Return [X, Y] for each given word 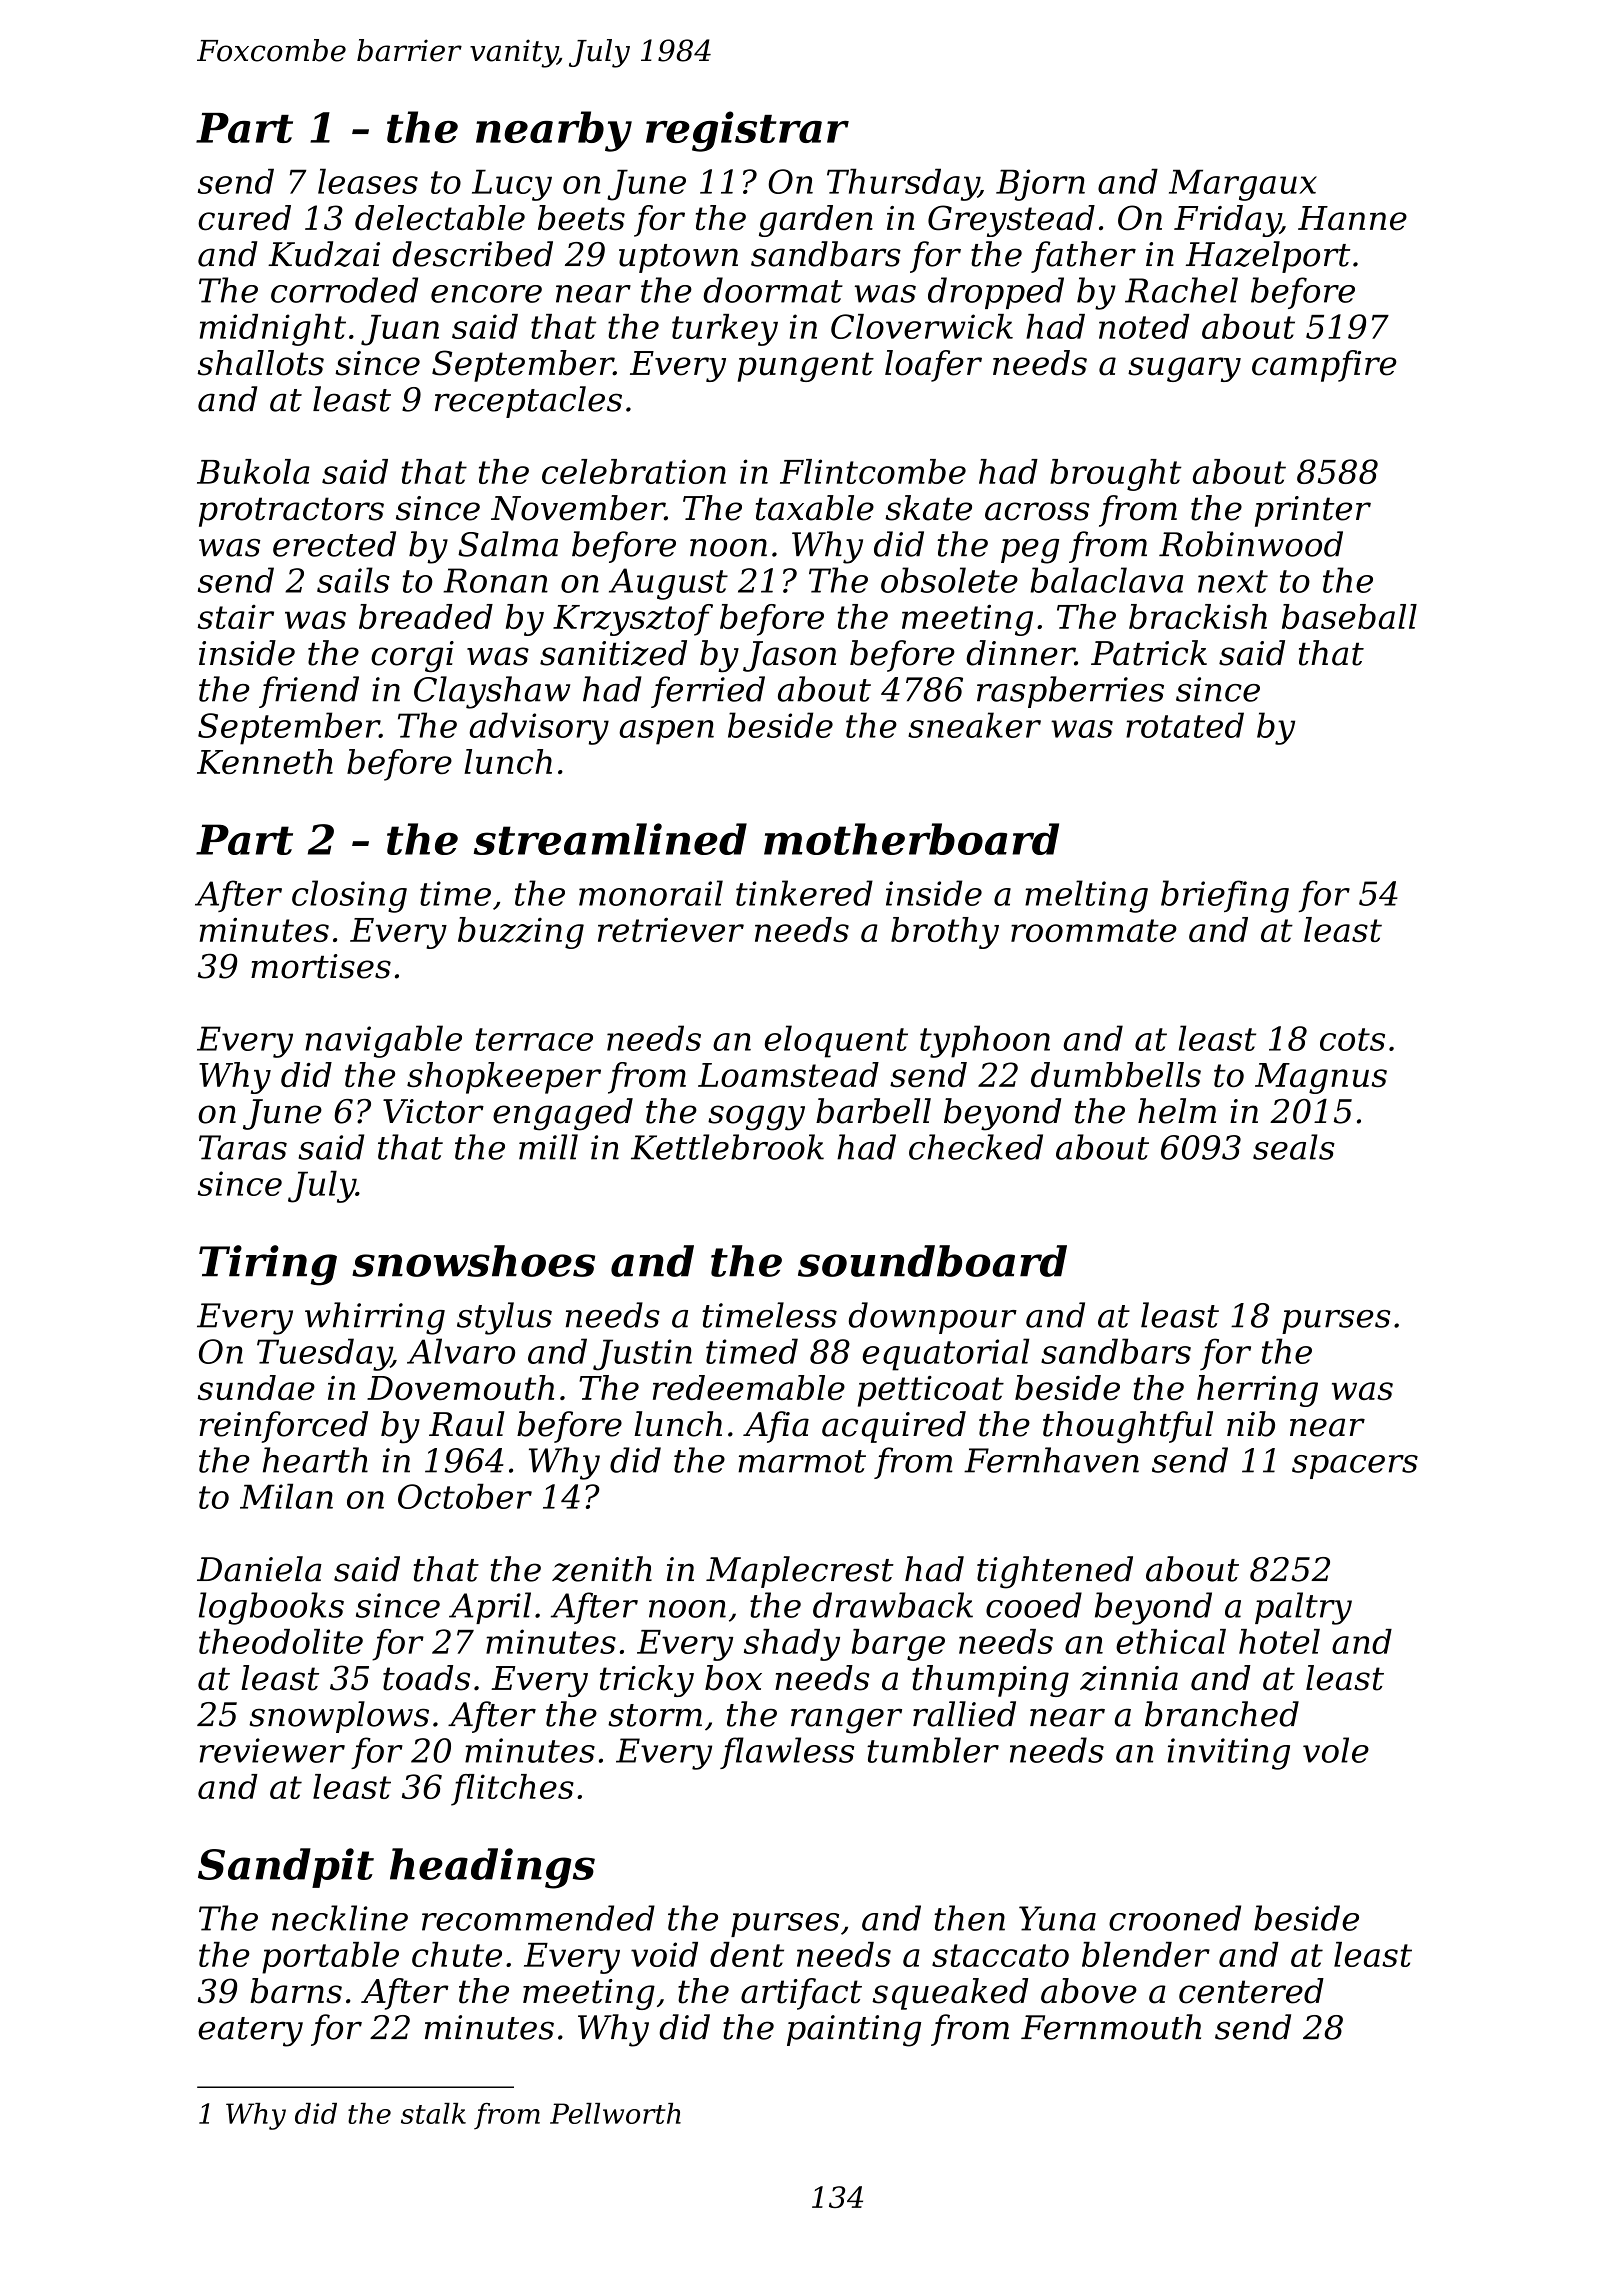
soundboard [932, 1261]
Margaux [1243, 185]
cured [244, 218]
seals [1294, 1147]
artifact [801, 1994]
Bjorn [1040, 185]
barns [296, 1991]
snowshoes [473, 1261]
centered [1251, 1991]
